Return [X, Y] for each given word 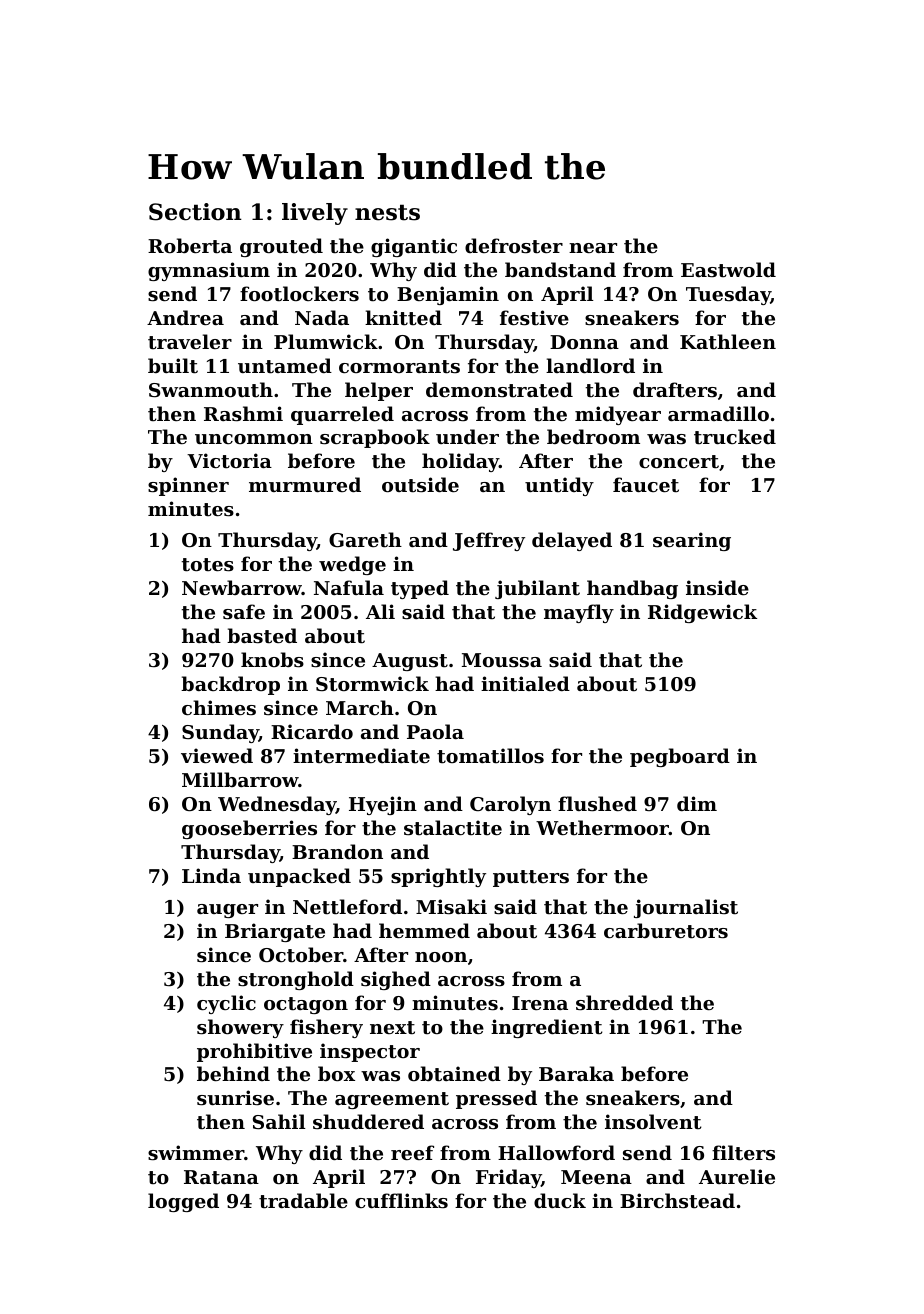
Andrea [185, 317]
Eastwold [728, 269]
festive [534, 318]
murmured [305, 484]
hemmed [424, 930]
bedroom [593, 436]
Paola [435, 731]
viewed [217, 755]
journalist [686, 908]
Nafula [349, 587]
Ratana [221, 1177]
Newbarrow [242, 587]
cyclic [226, 1004]
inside [717, 588]
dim [697, 803]
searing [692, 541]
